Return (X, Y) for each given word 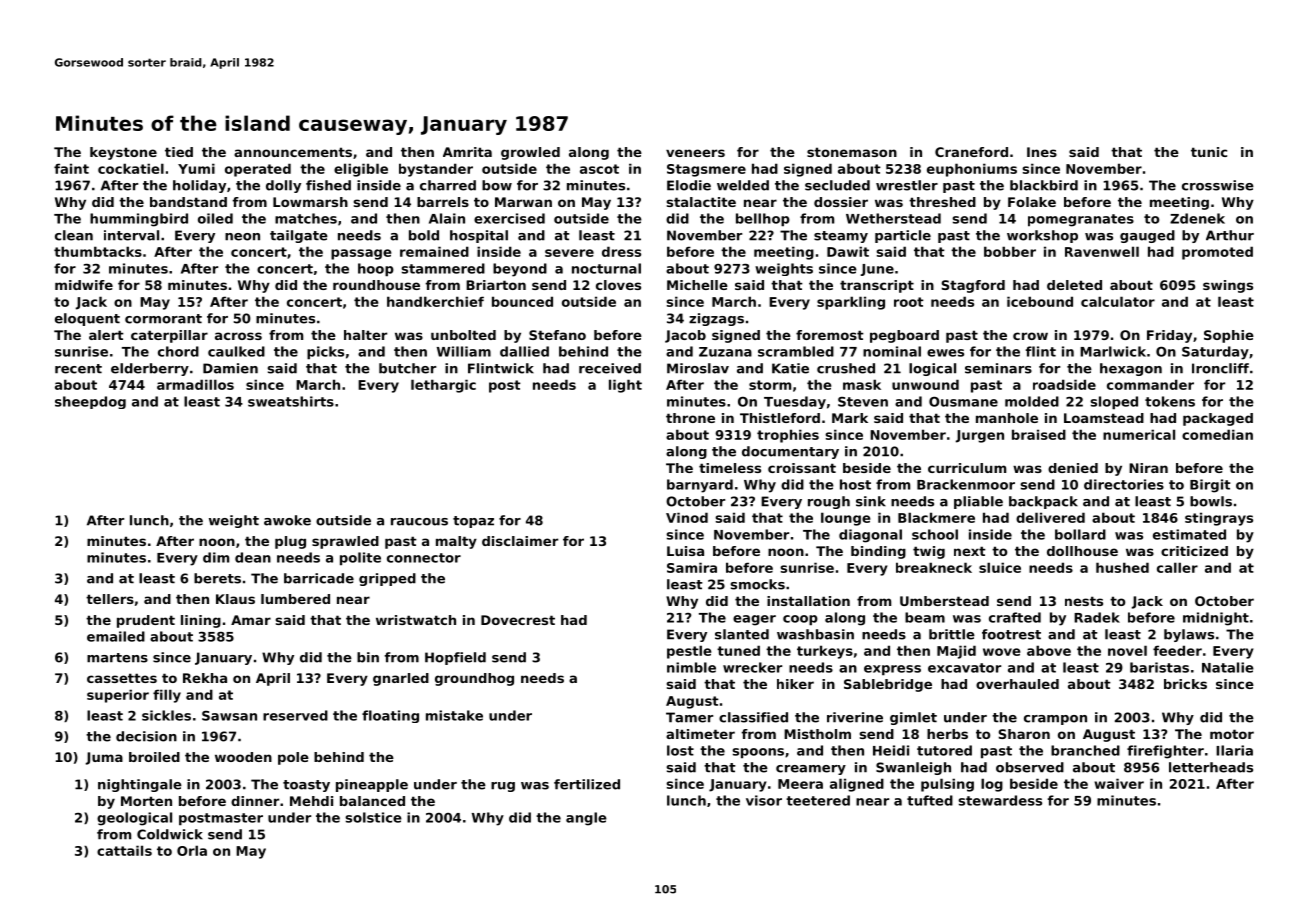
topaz (473, 522)
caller (1177, 567)
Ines (1042, 152)
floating (390, 716)
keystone (123, 153)
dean (253, 557)
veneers (695, 153)
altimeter (700, 734)
